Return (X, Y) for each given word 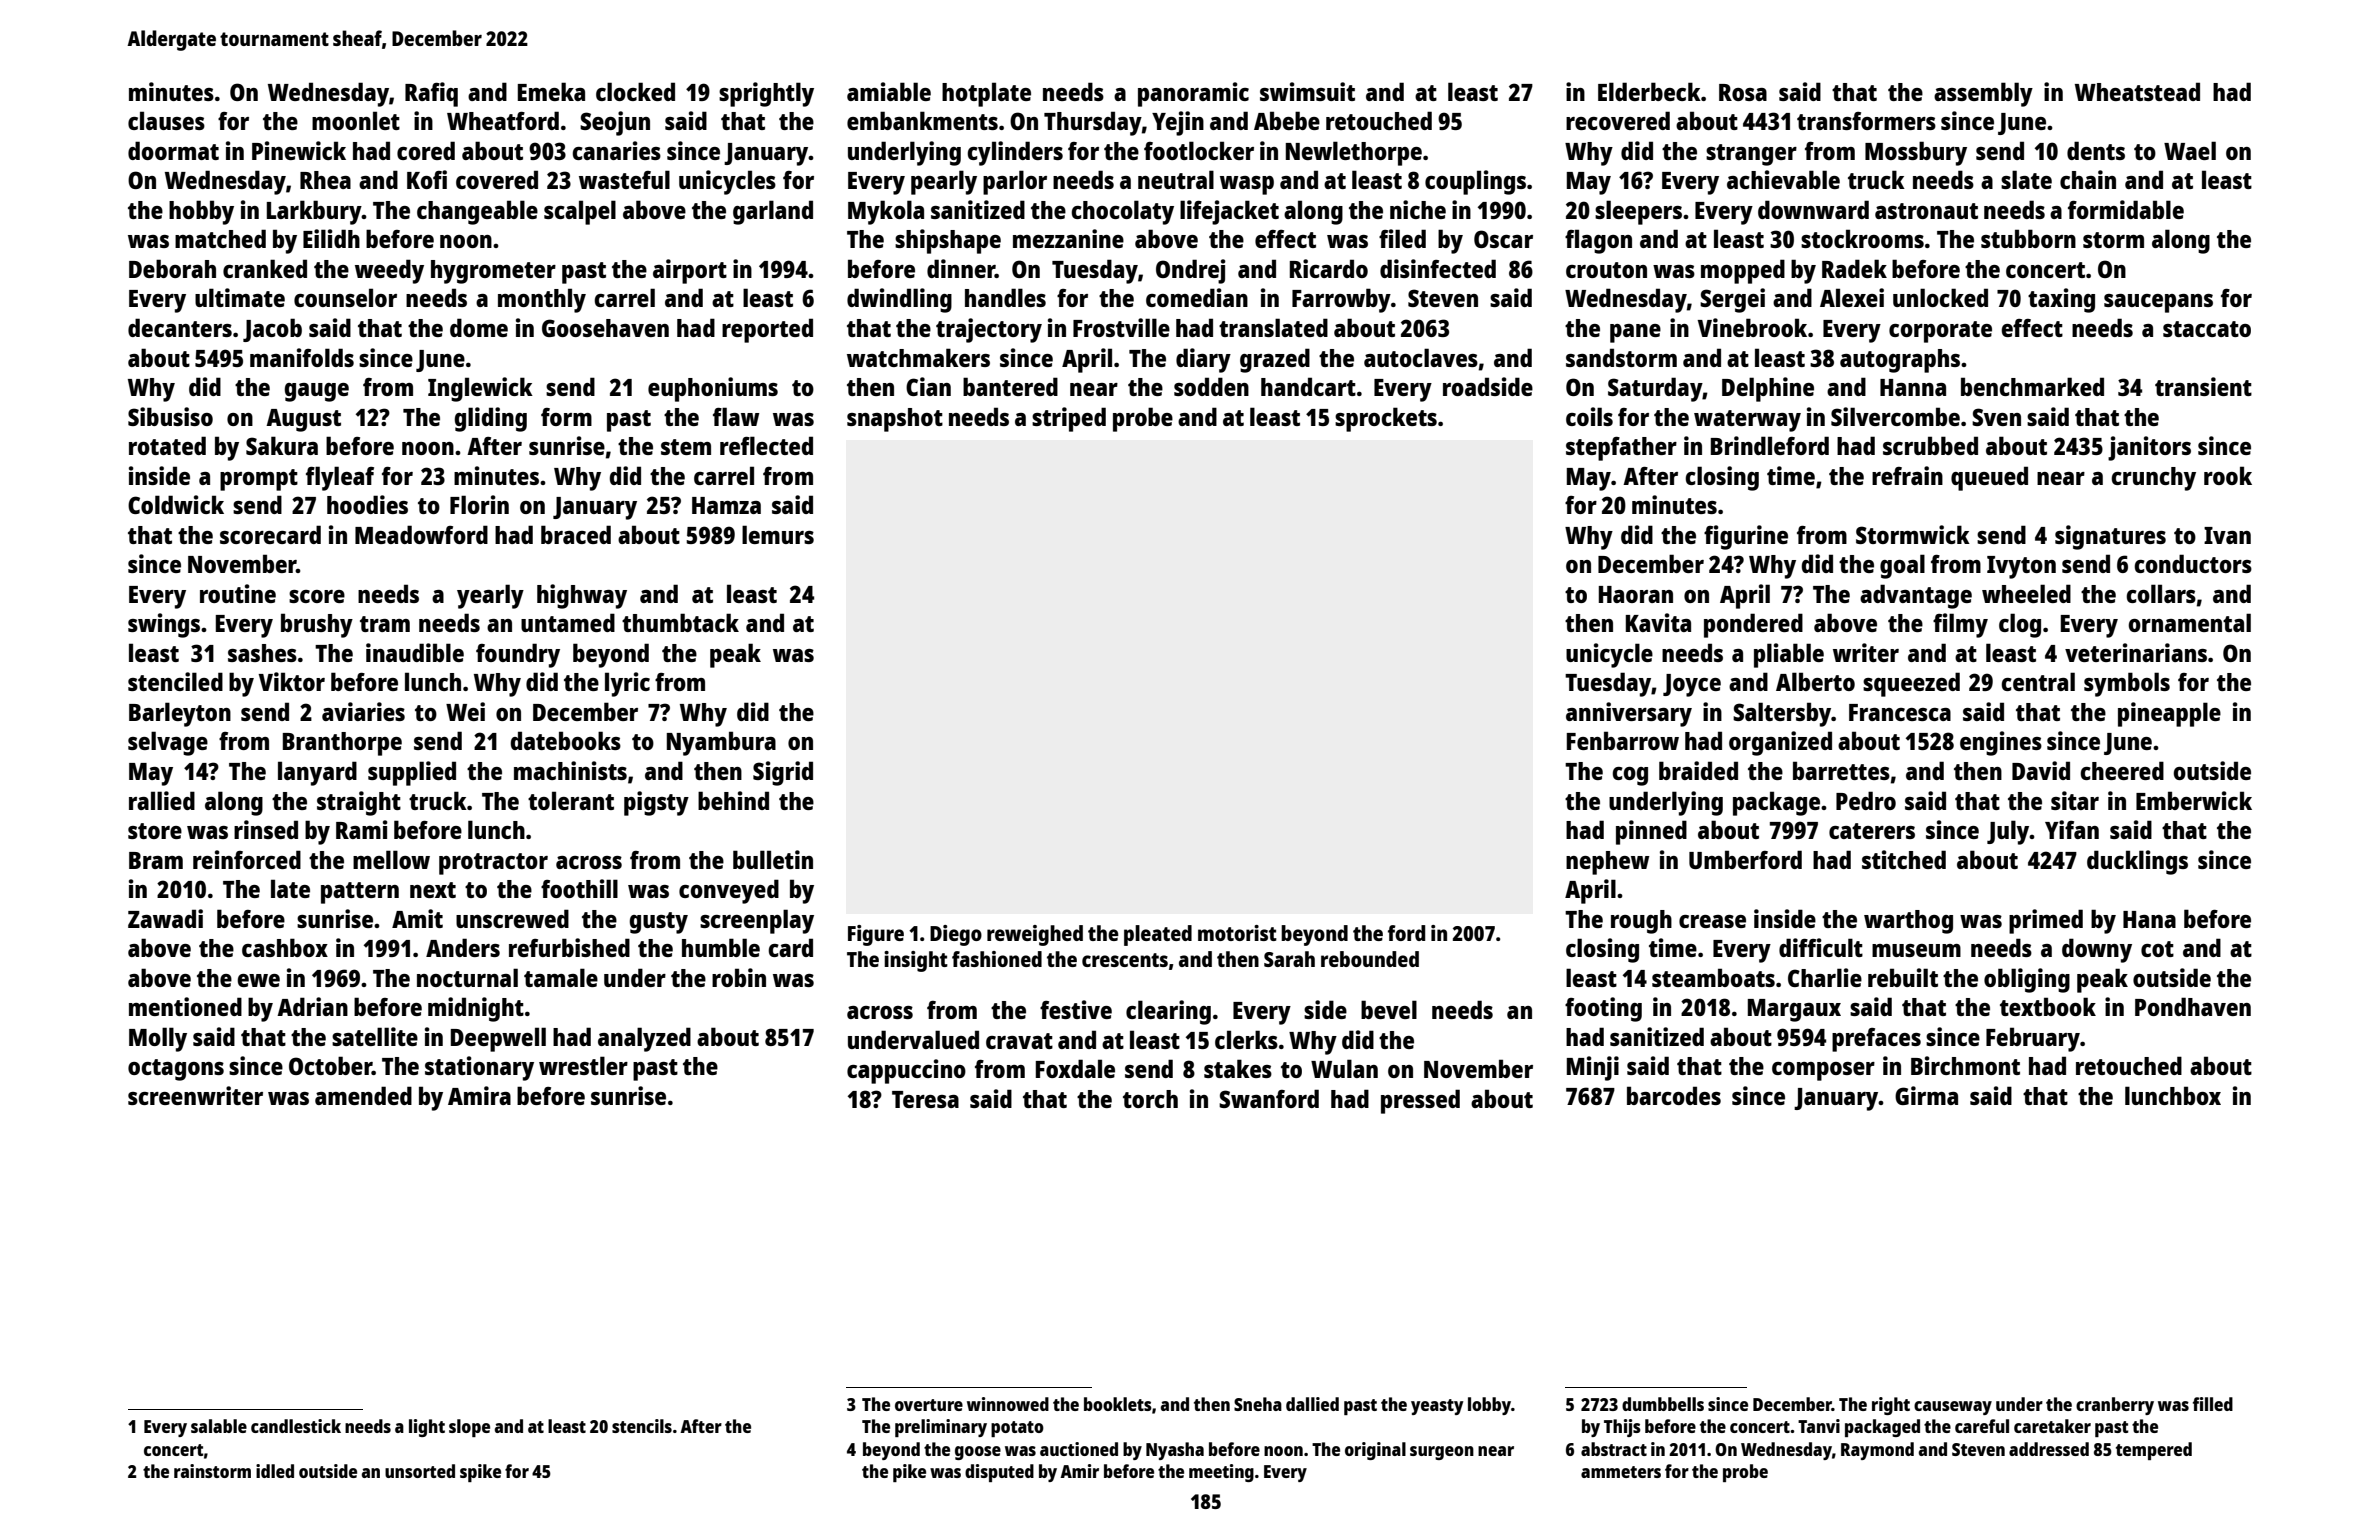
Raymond (1877, 1451)
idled (275, 1471)
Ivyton (2021, 567)
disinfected (1438, 268)
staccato (2207, 329)
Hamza (726, 505)
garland (773, 212)
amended (363, 1095)
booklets (1118, 1404)
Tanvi (1819, 1426)
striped (1069, 419)
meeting (1221, 1473)
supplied (412, 773)
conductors (2193, 563)
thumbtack (680, 622)
